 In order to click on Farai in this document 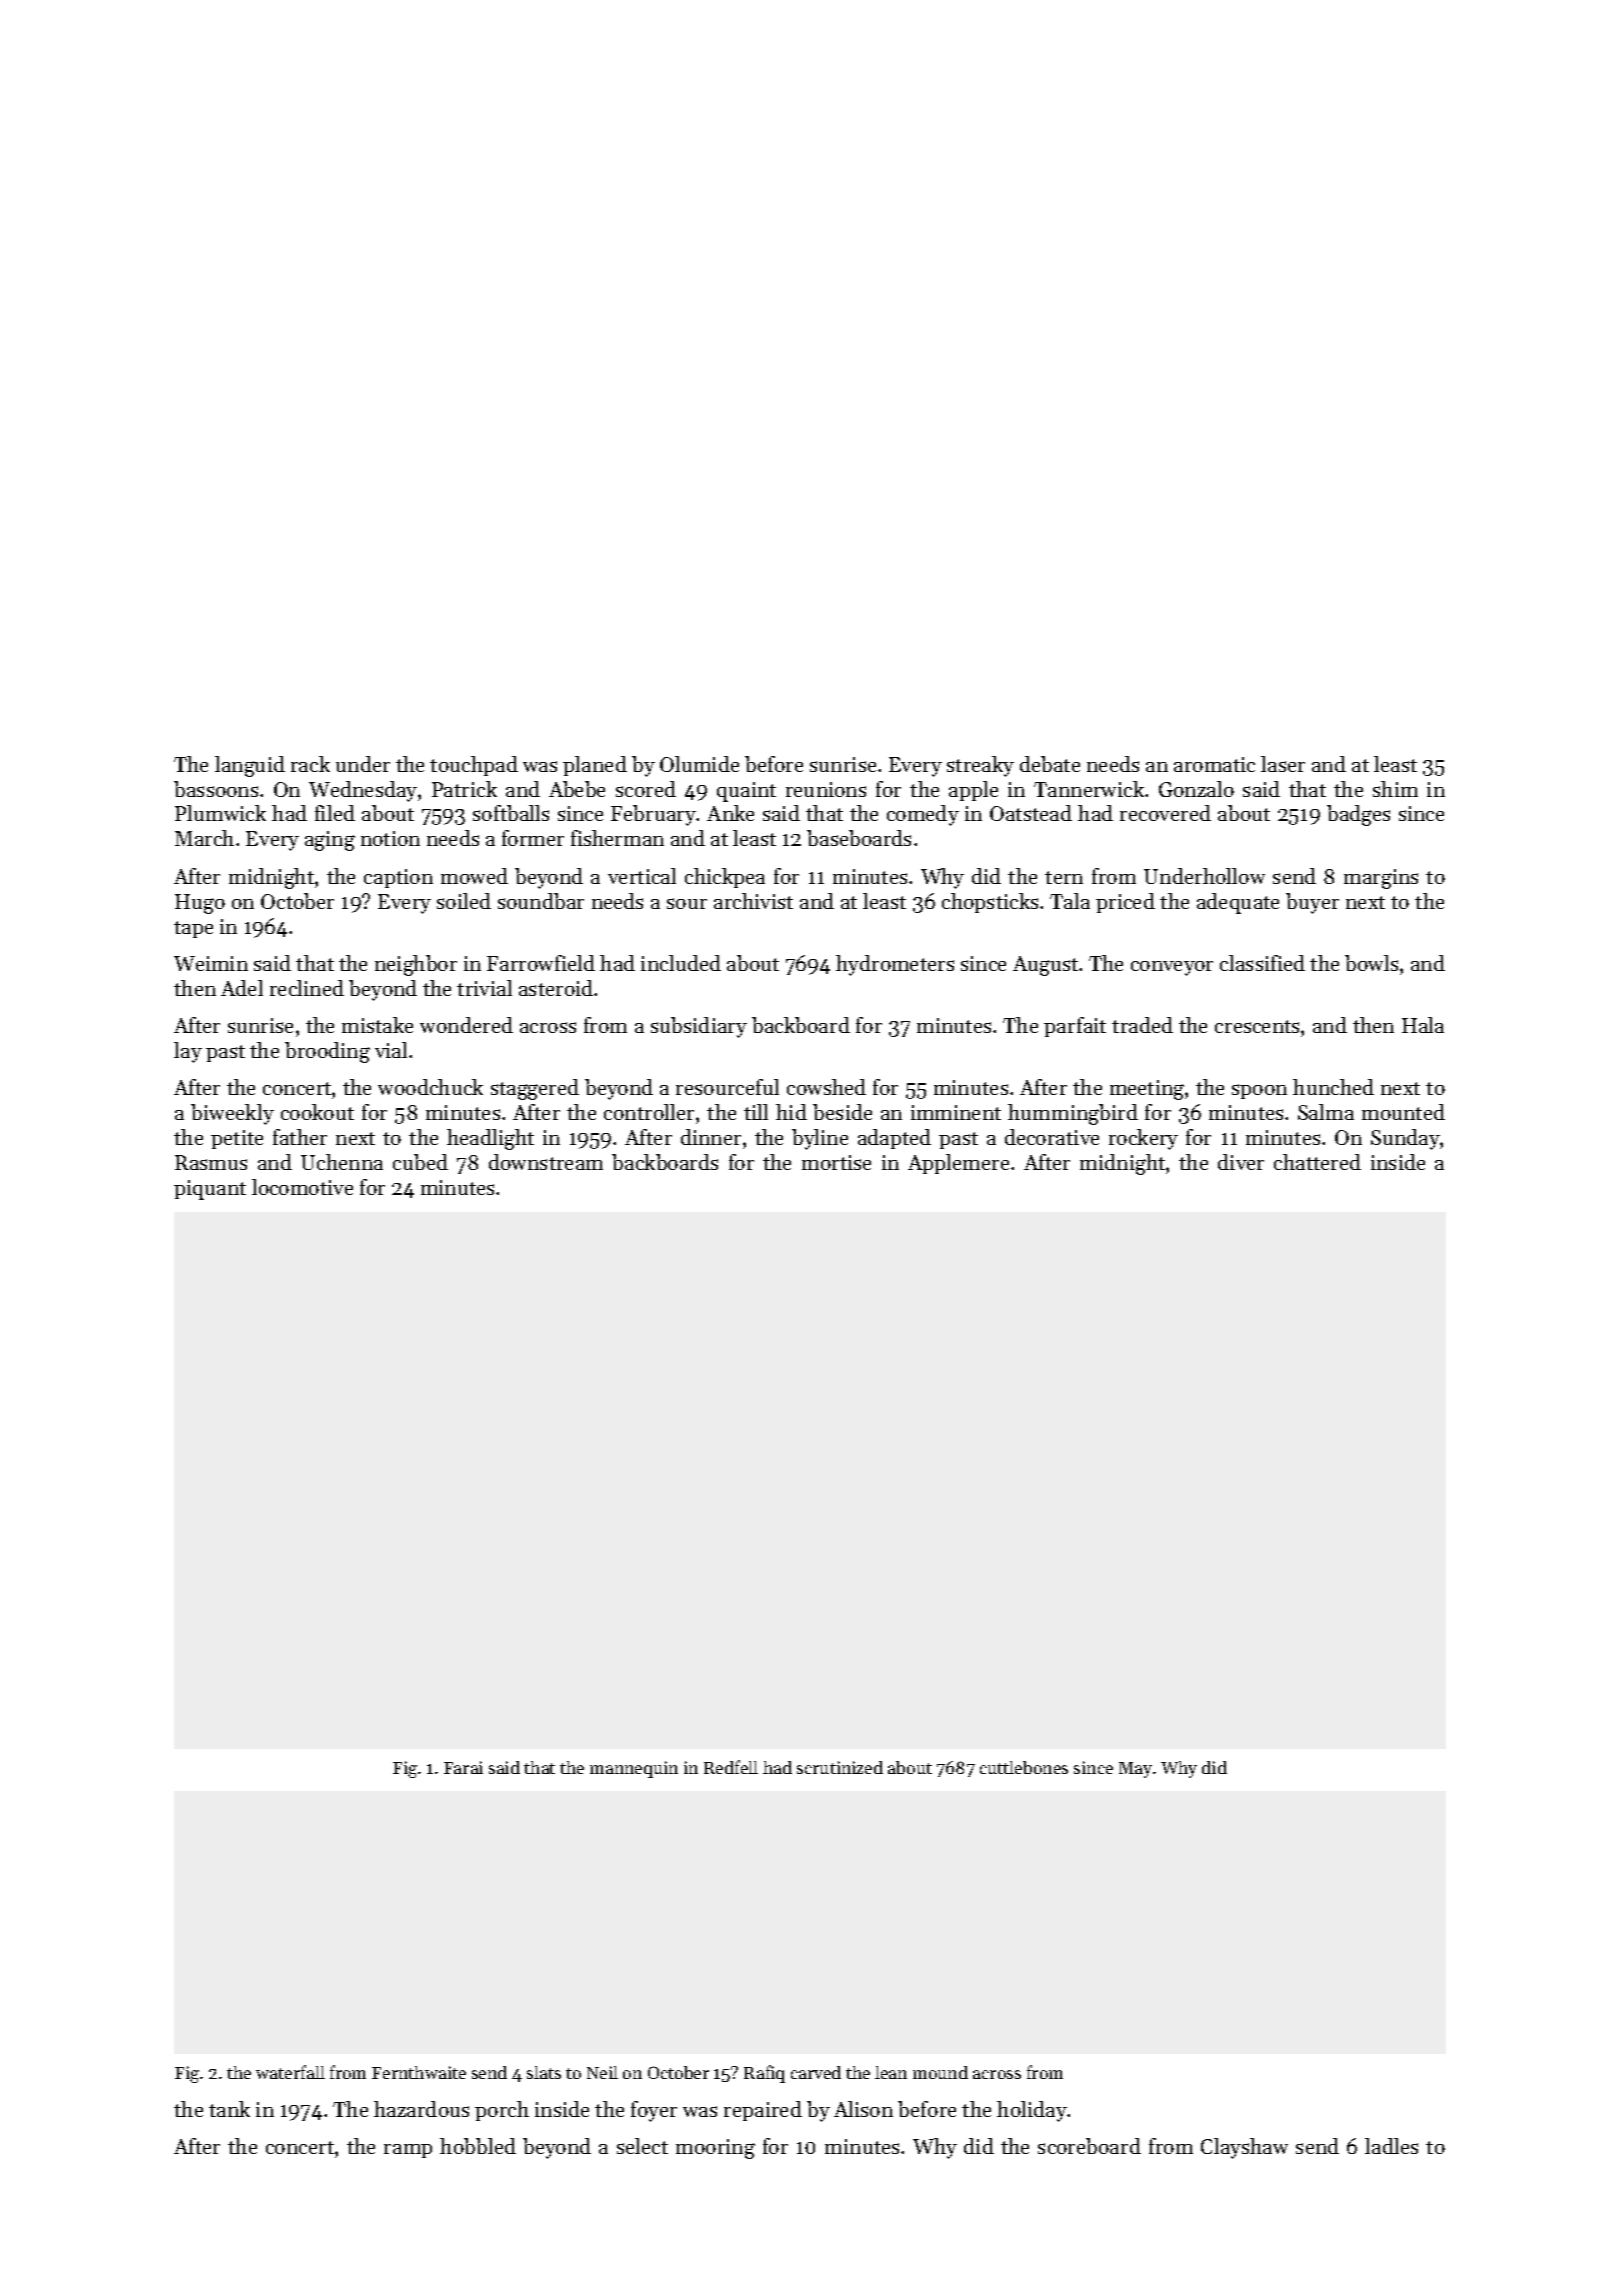, I will do `click(463, 1767)`.
